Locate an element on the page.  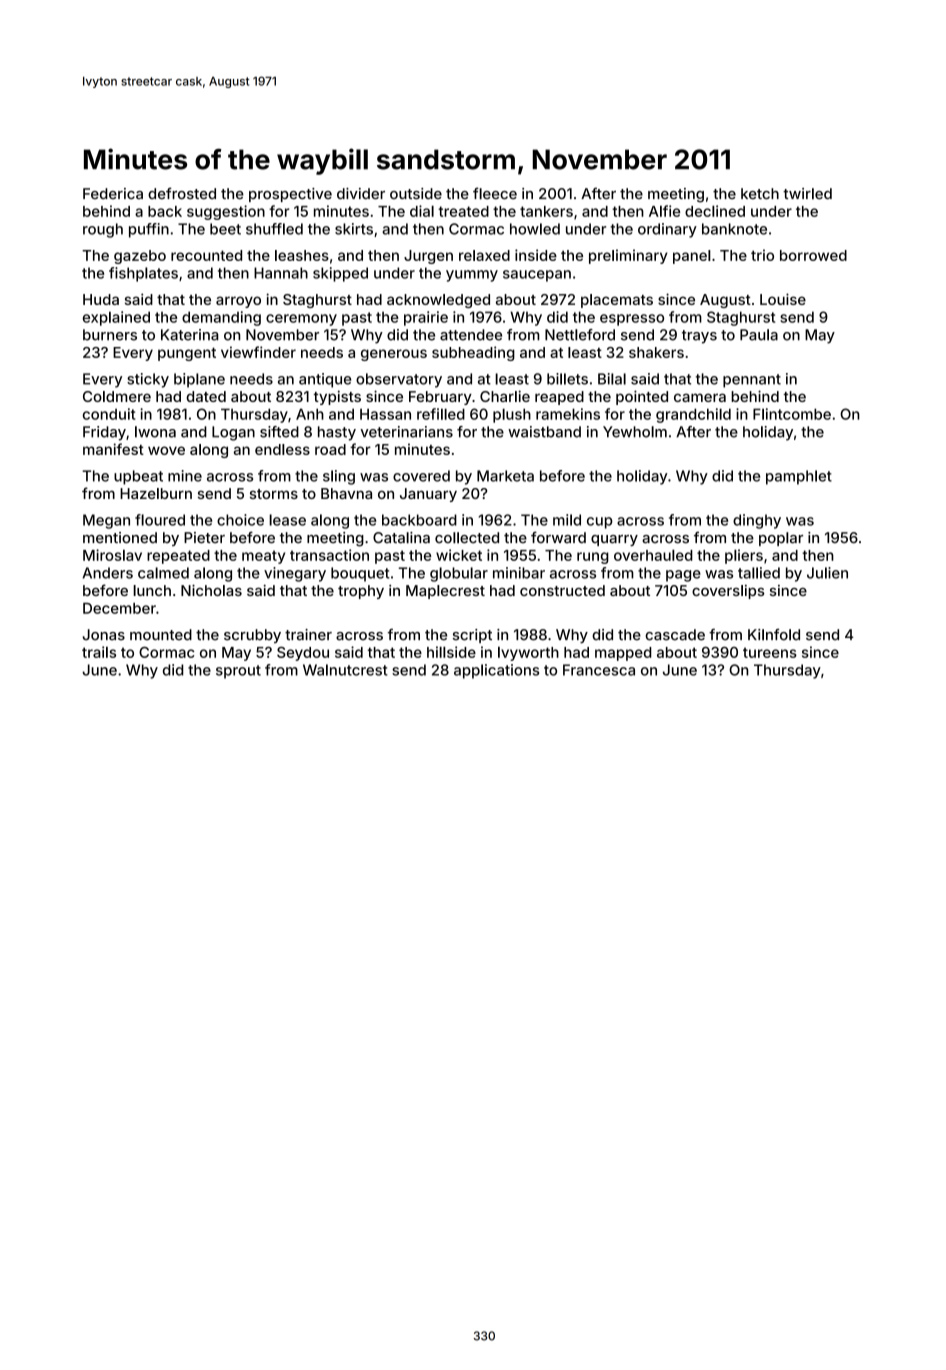
suggestion is located at coordinates (226, 212).
